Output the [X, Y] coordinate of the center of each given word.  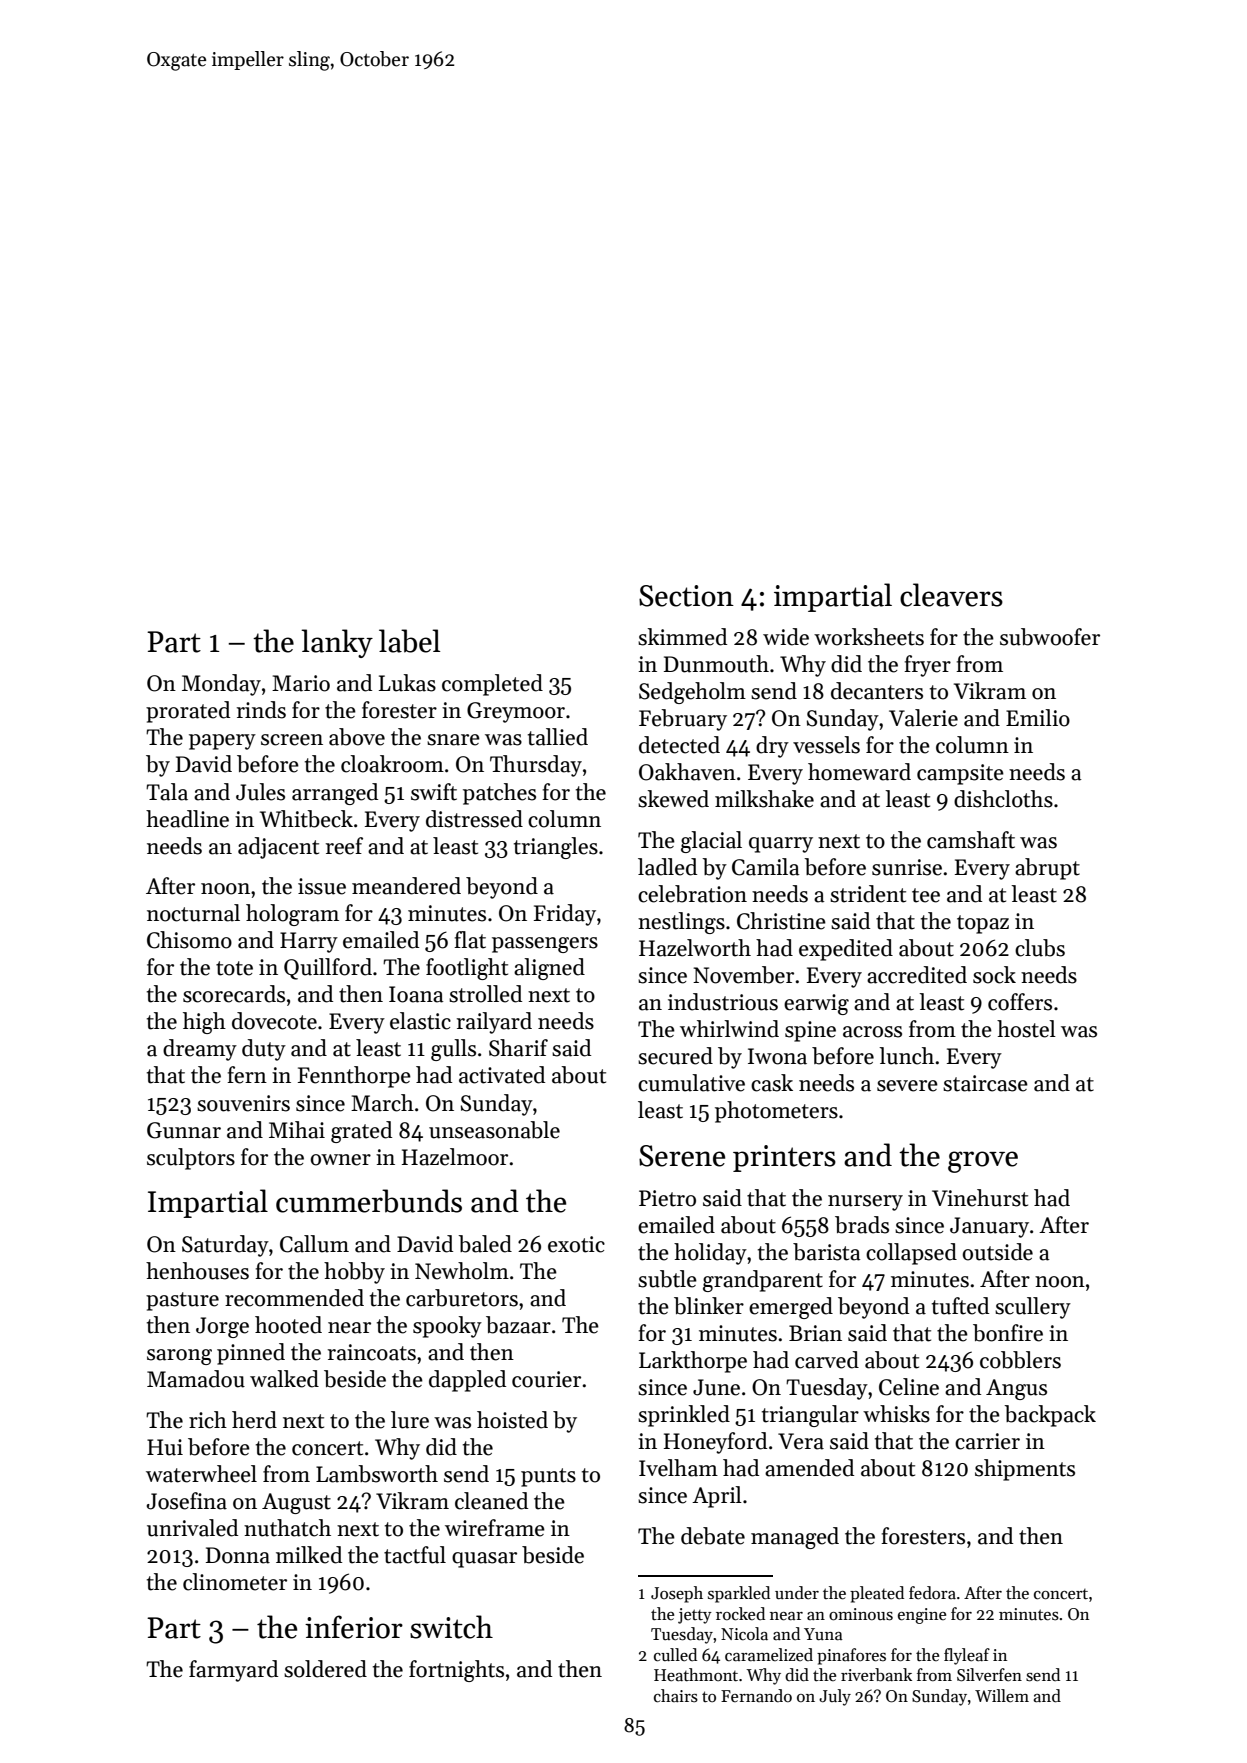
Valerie [923, 718]
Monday [221, 685]
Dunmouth [716, 664]
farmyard [233, 1671]
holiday [710, 1254]
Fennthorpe [354, 1077]
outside [997, 1252]
